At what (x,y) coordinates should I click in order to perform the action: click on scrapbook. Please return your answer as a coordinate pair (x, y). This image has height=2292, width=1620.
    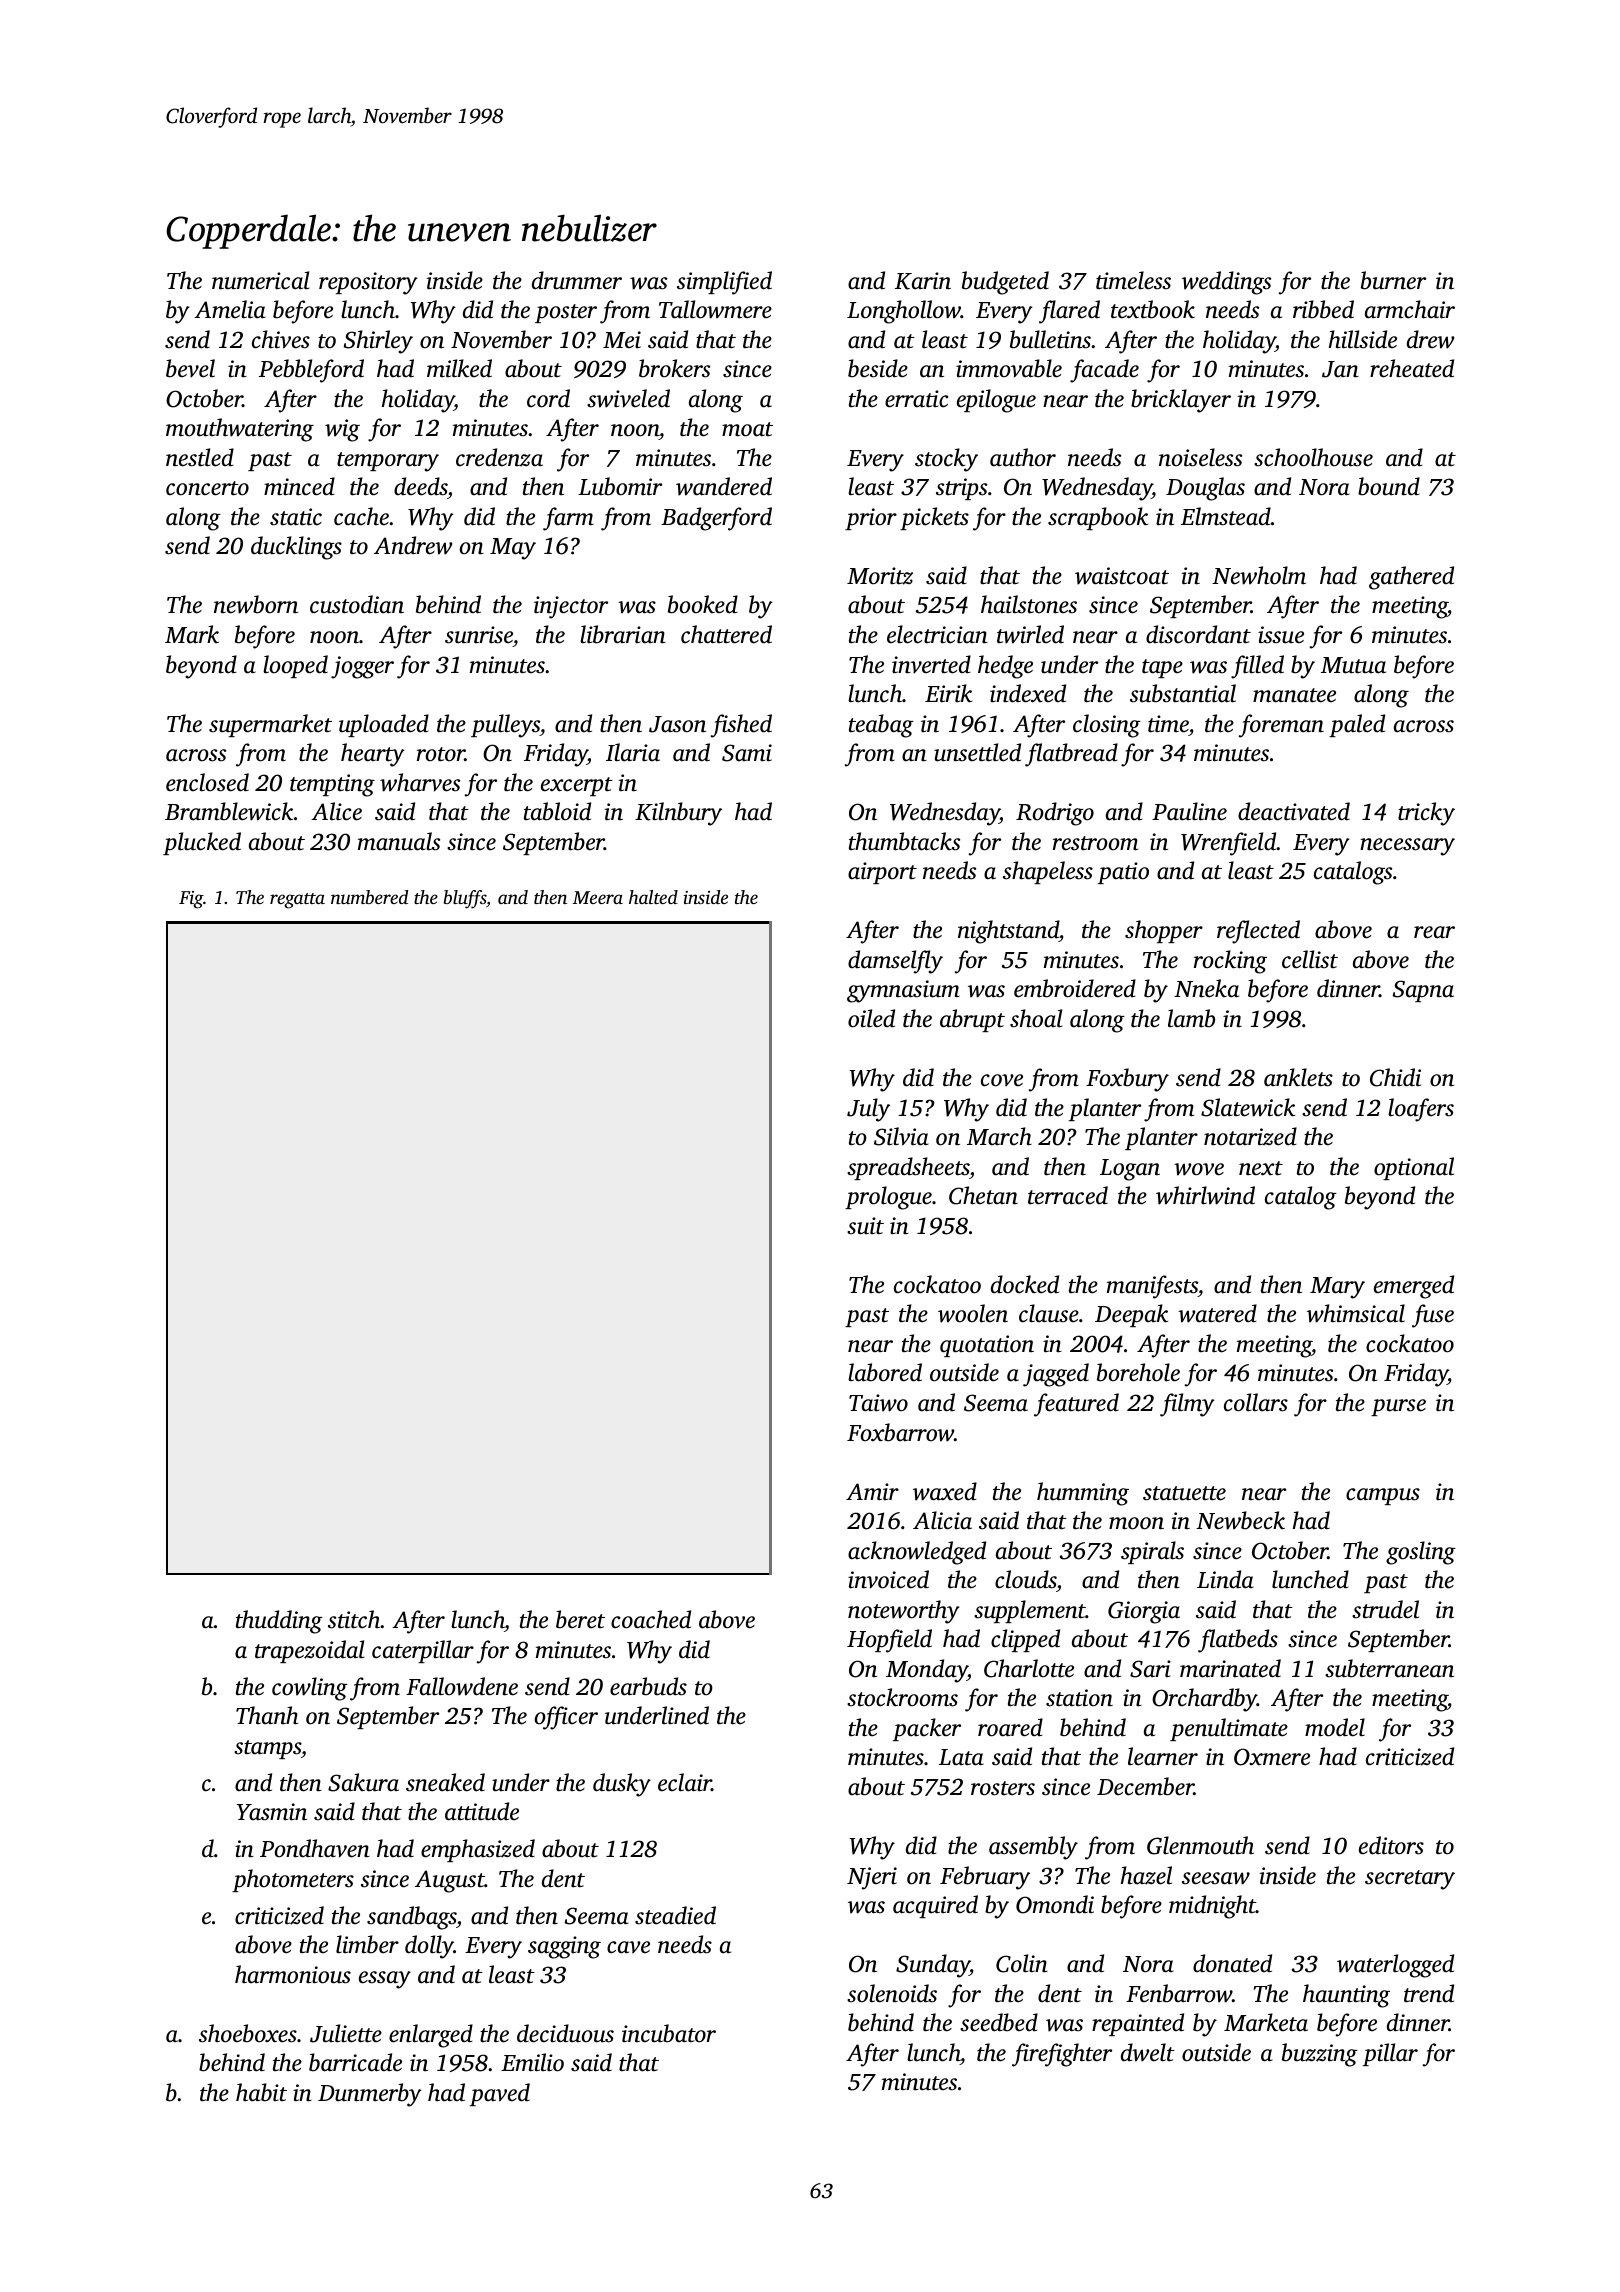
    Looking at the image, I should click on (1098, 518).
